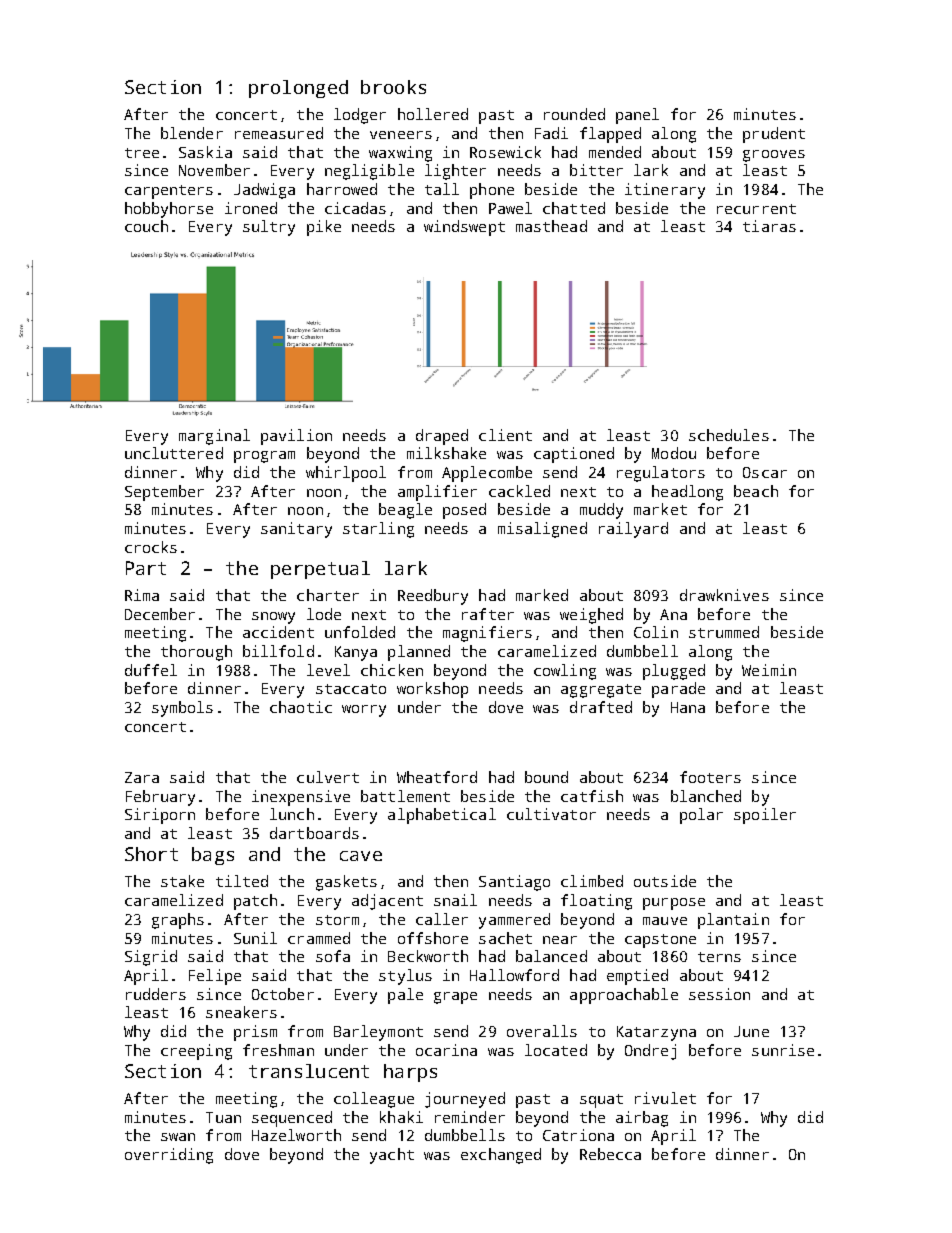  What do you see at coordinates (637, 116) in the screenshot?
I see `panel` at bounding box center [637, 116].
